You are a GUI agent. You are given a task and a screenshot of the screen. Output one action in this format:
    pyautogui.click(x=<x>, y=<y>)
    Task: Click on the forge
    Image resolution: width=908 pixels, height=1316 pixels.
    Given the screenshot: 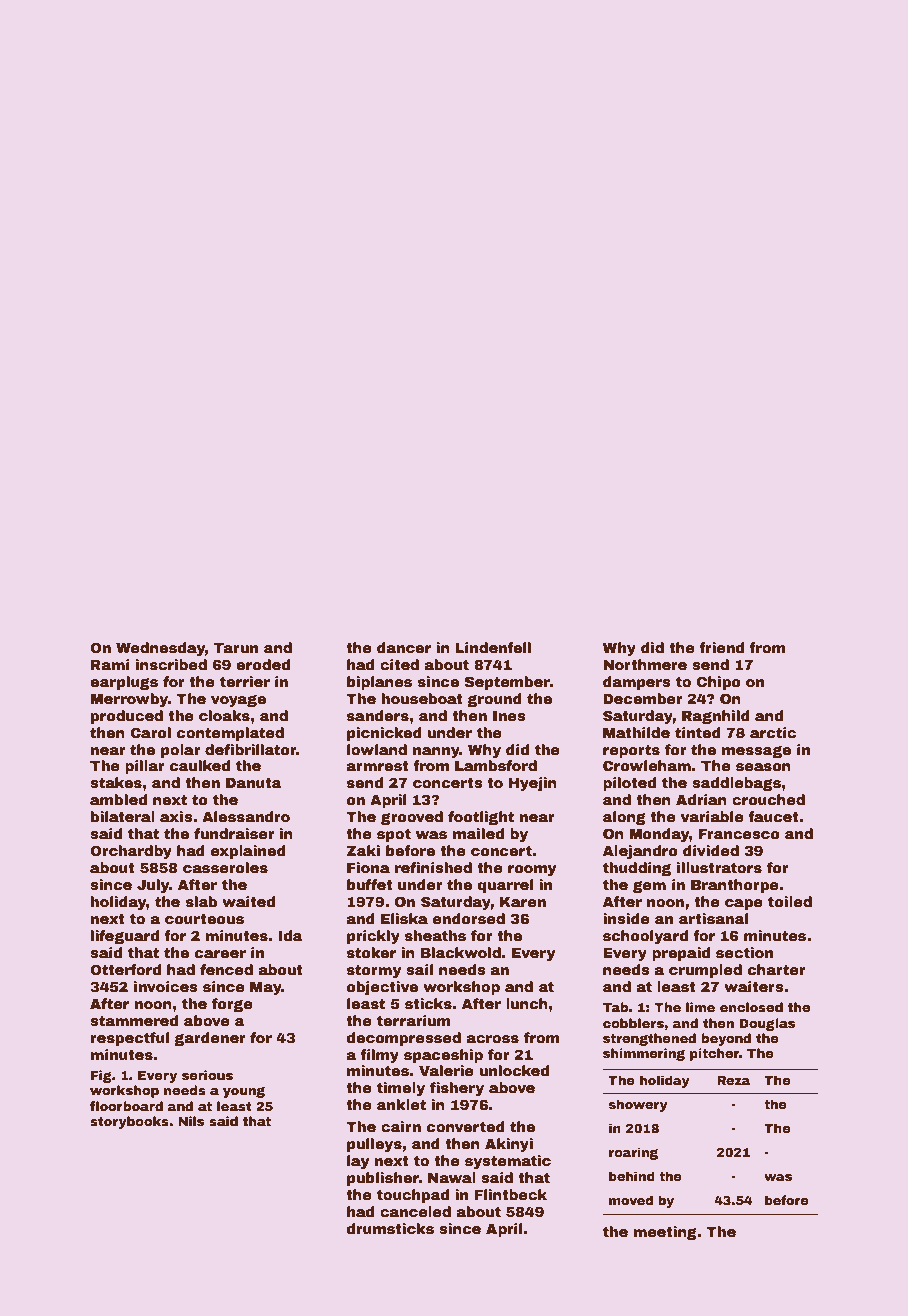 What is the action you would take?
    pyautogui.click(x=232, y=1005)
